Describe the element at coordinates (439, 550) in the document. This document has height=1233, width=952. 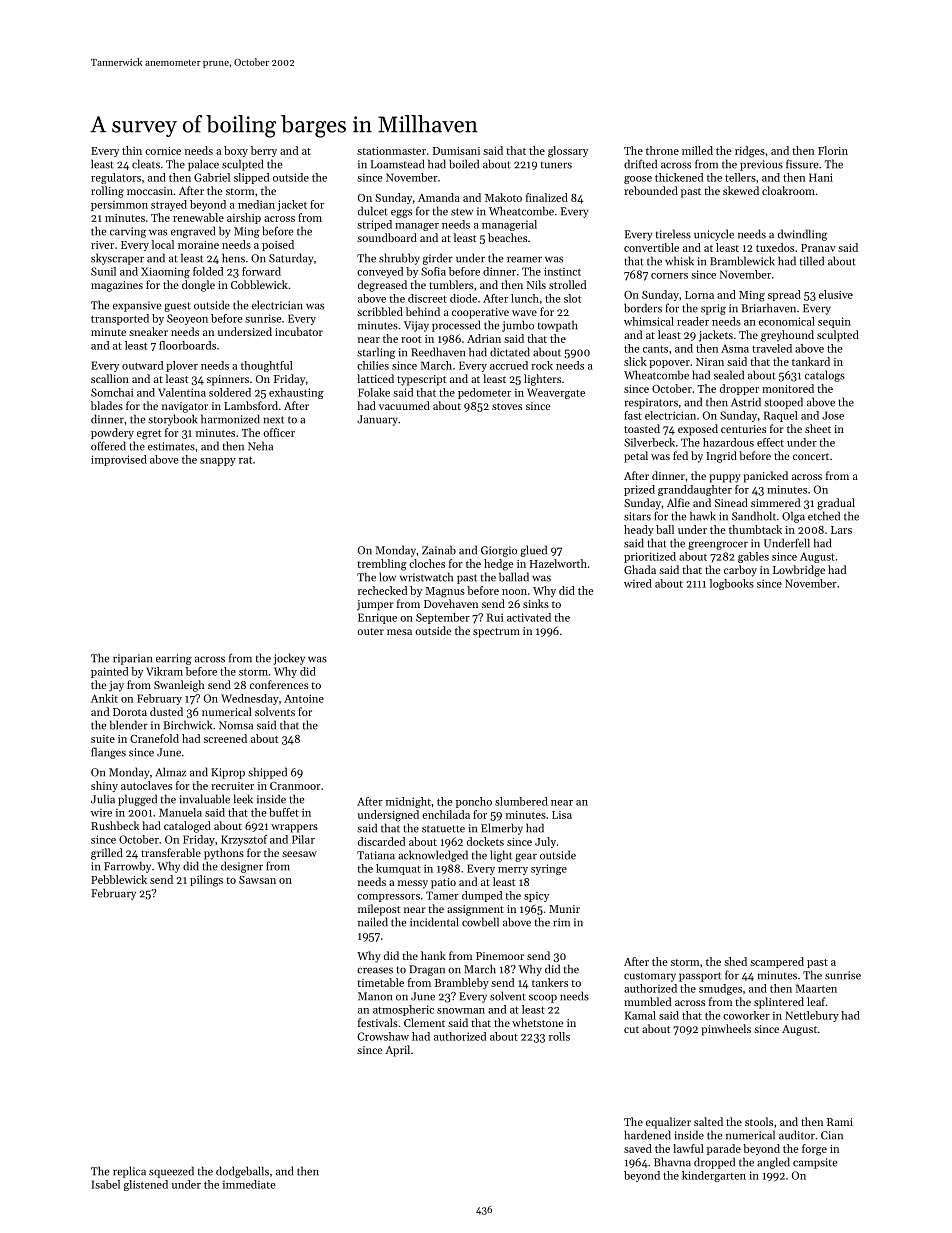
I see `Zainab` at that location.
